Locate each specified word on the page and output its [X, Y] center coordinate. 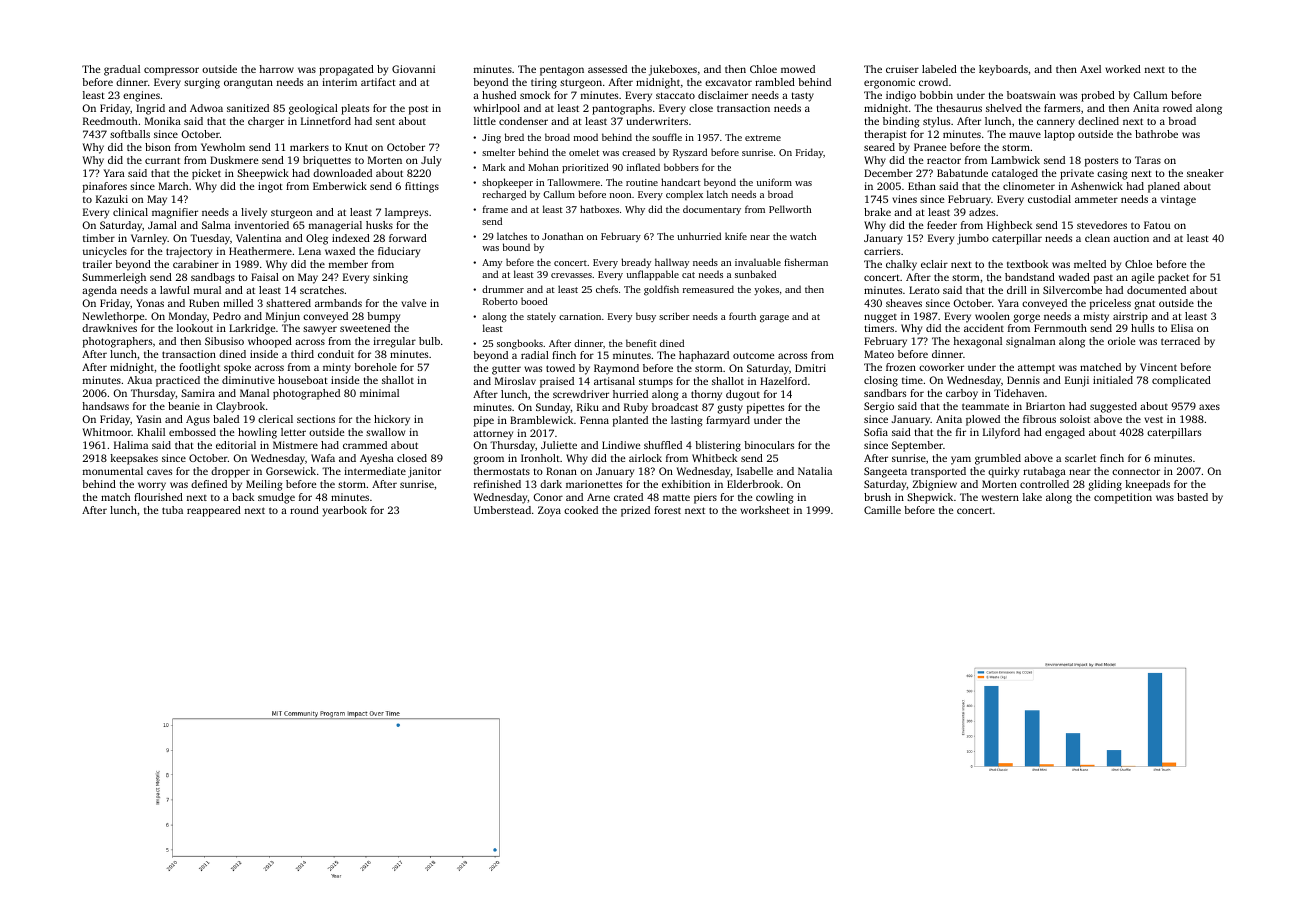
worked [1123, 69]
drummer [503, 289]
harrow [276, 69]
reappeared [214, 511]
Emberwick [340, 186]
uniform [774, 182]
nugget [880, 318]
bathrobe [1156, 134]
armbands [338, 303]
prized [635, 511]
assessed [607, 69]
